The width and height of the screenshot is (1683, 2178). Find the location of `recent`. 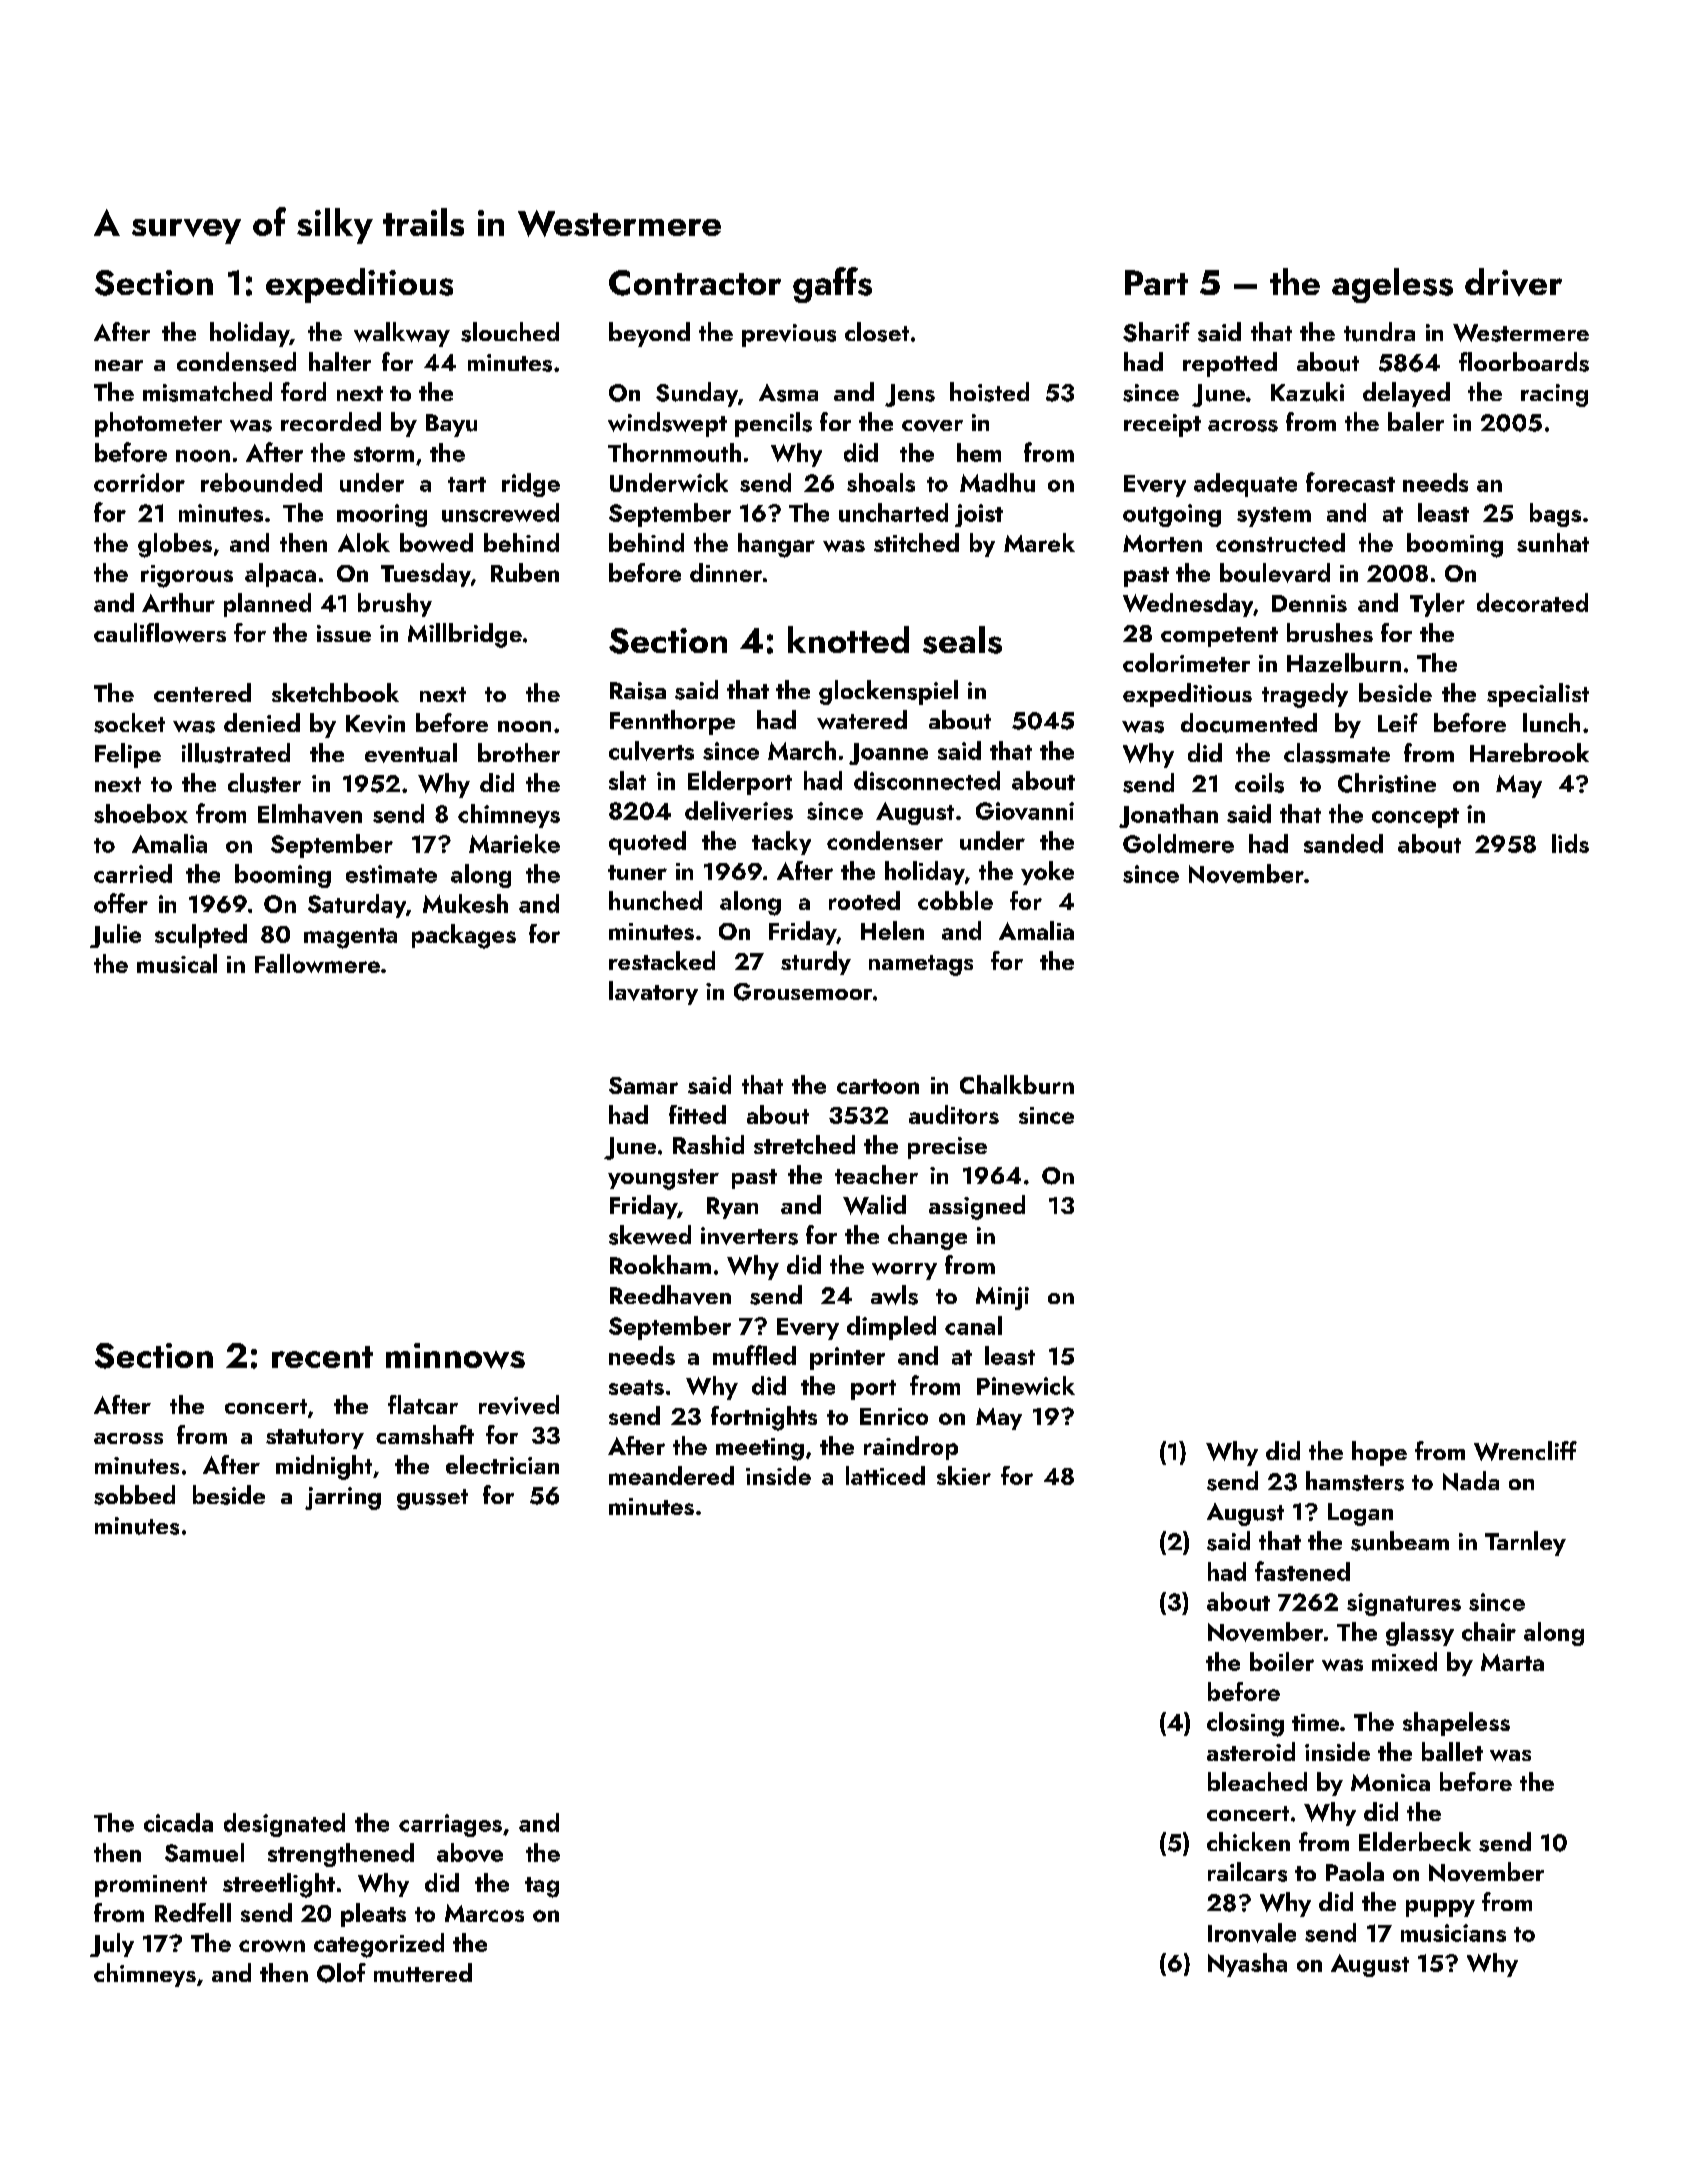

recent is located at coordinates (322, 1357).
